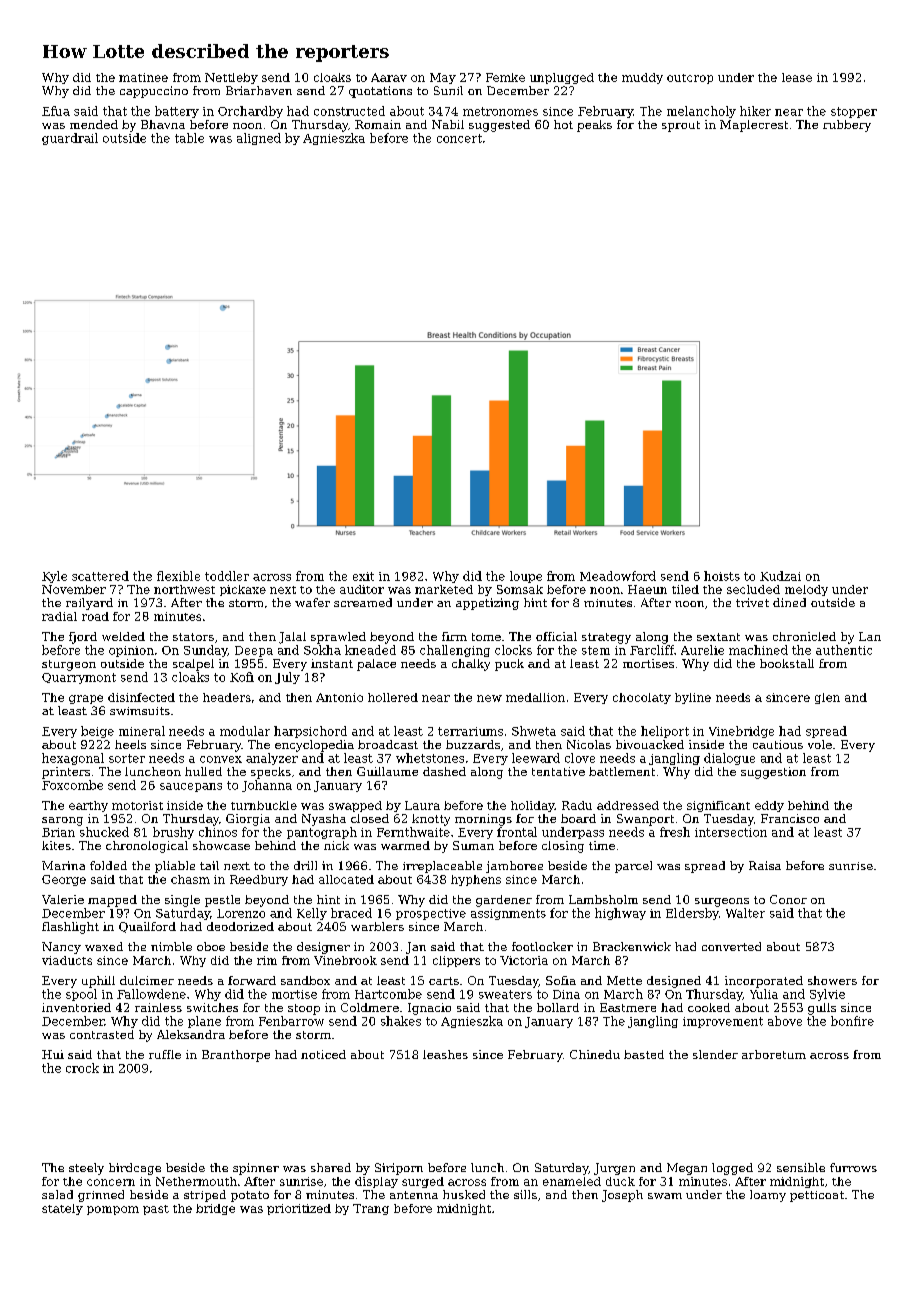  I want to click on headers, so click(227, 697).
